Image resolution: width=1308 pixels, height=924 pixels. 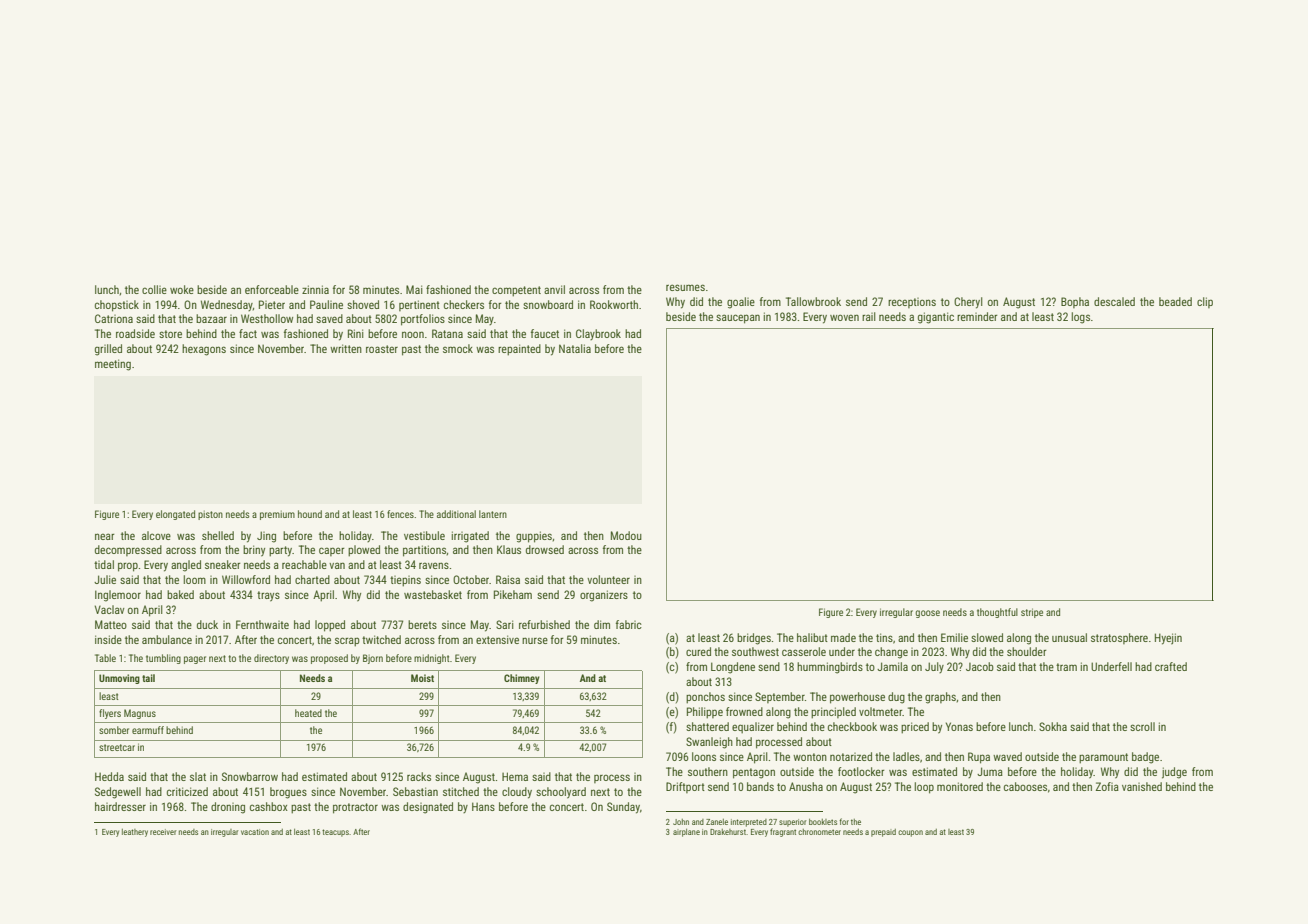 I want to click on midnight, so click(x=432, y=659).
